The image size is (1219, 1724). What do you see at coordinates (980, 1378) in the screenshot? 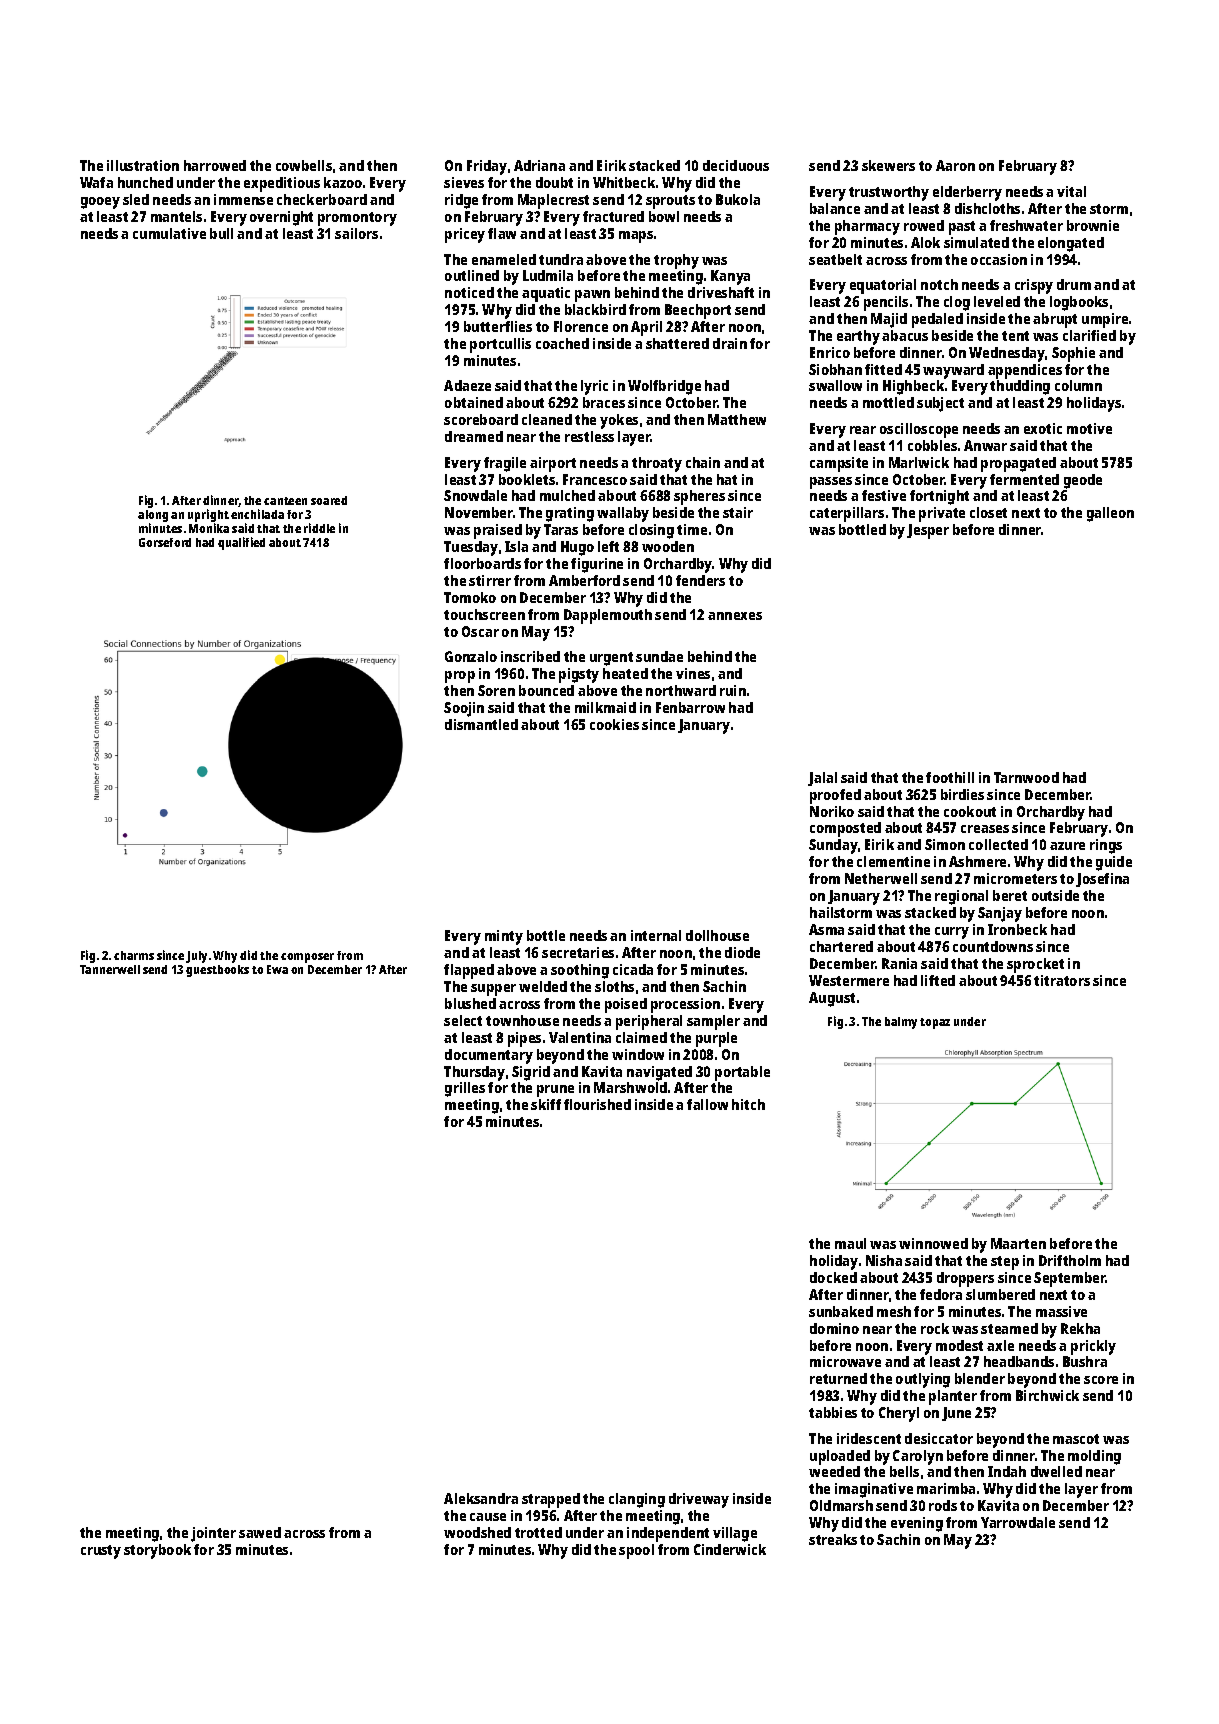
I see `blender` at bounding box center [980, 1378].
